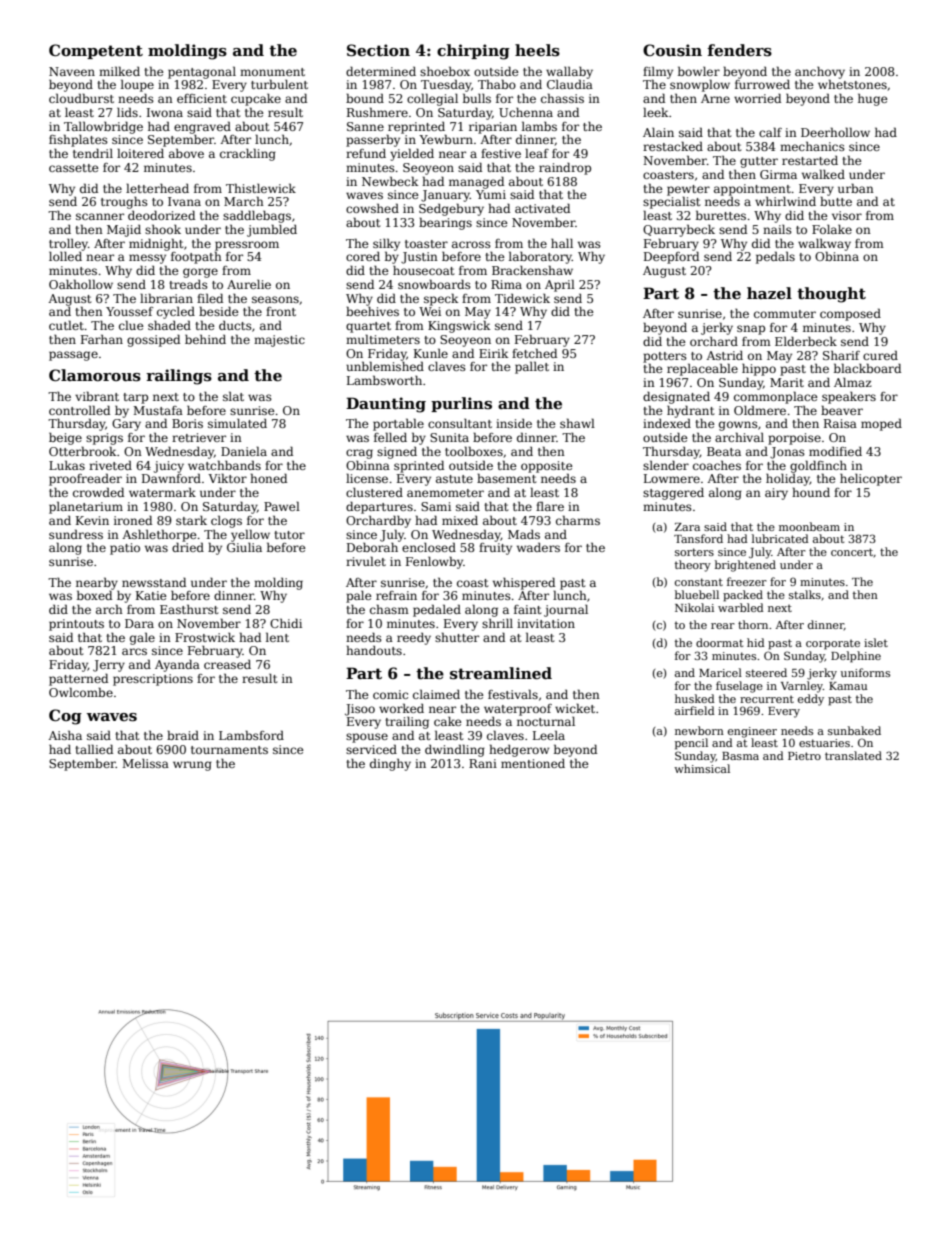  Describe the element at coordinates (237, 423) in the page. I see `simulated` at that location.
